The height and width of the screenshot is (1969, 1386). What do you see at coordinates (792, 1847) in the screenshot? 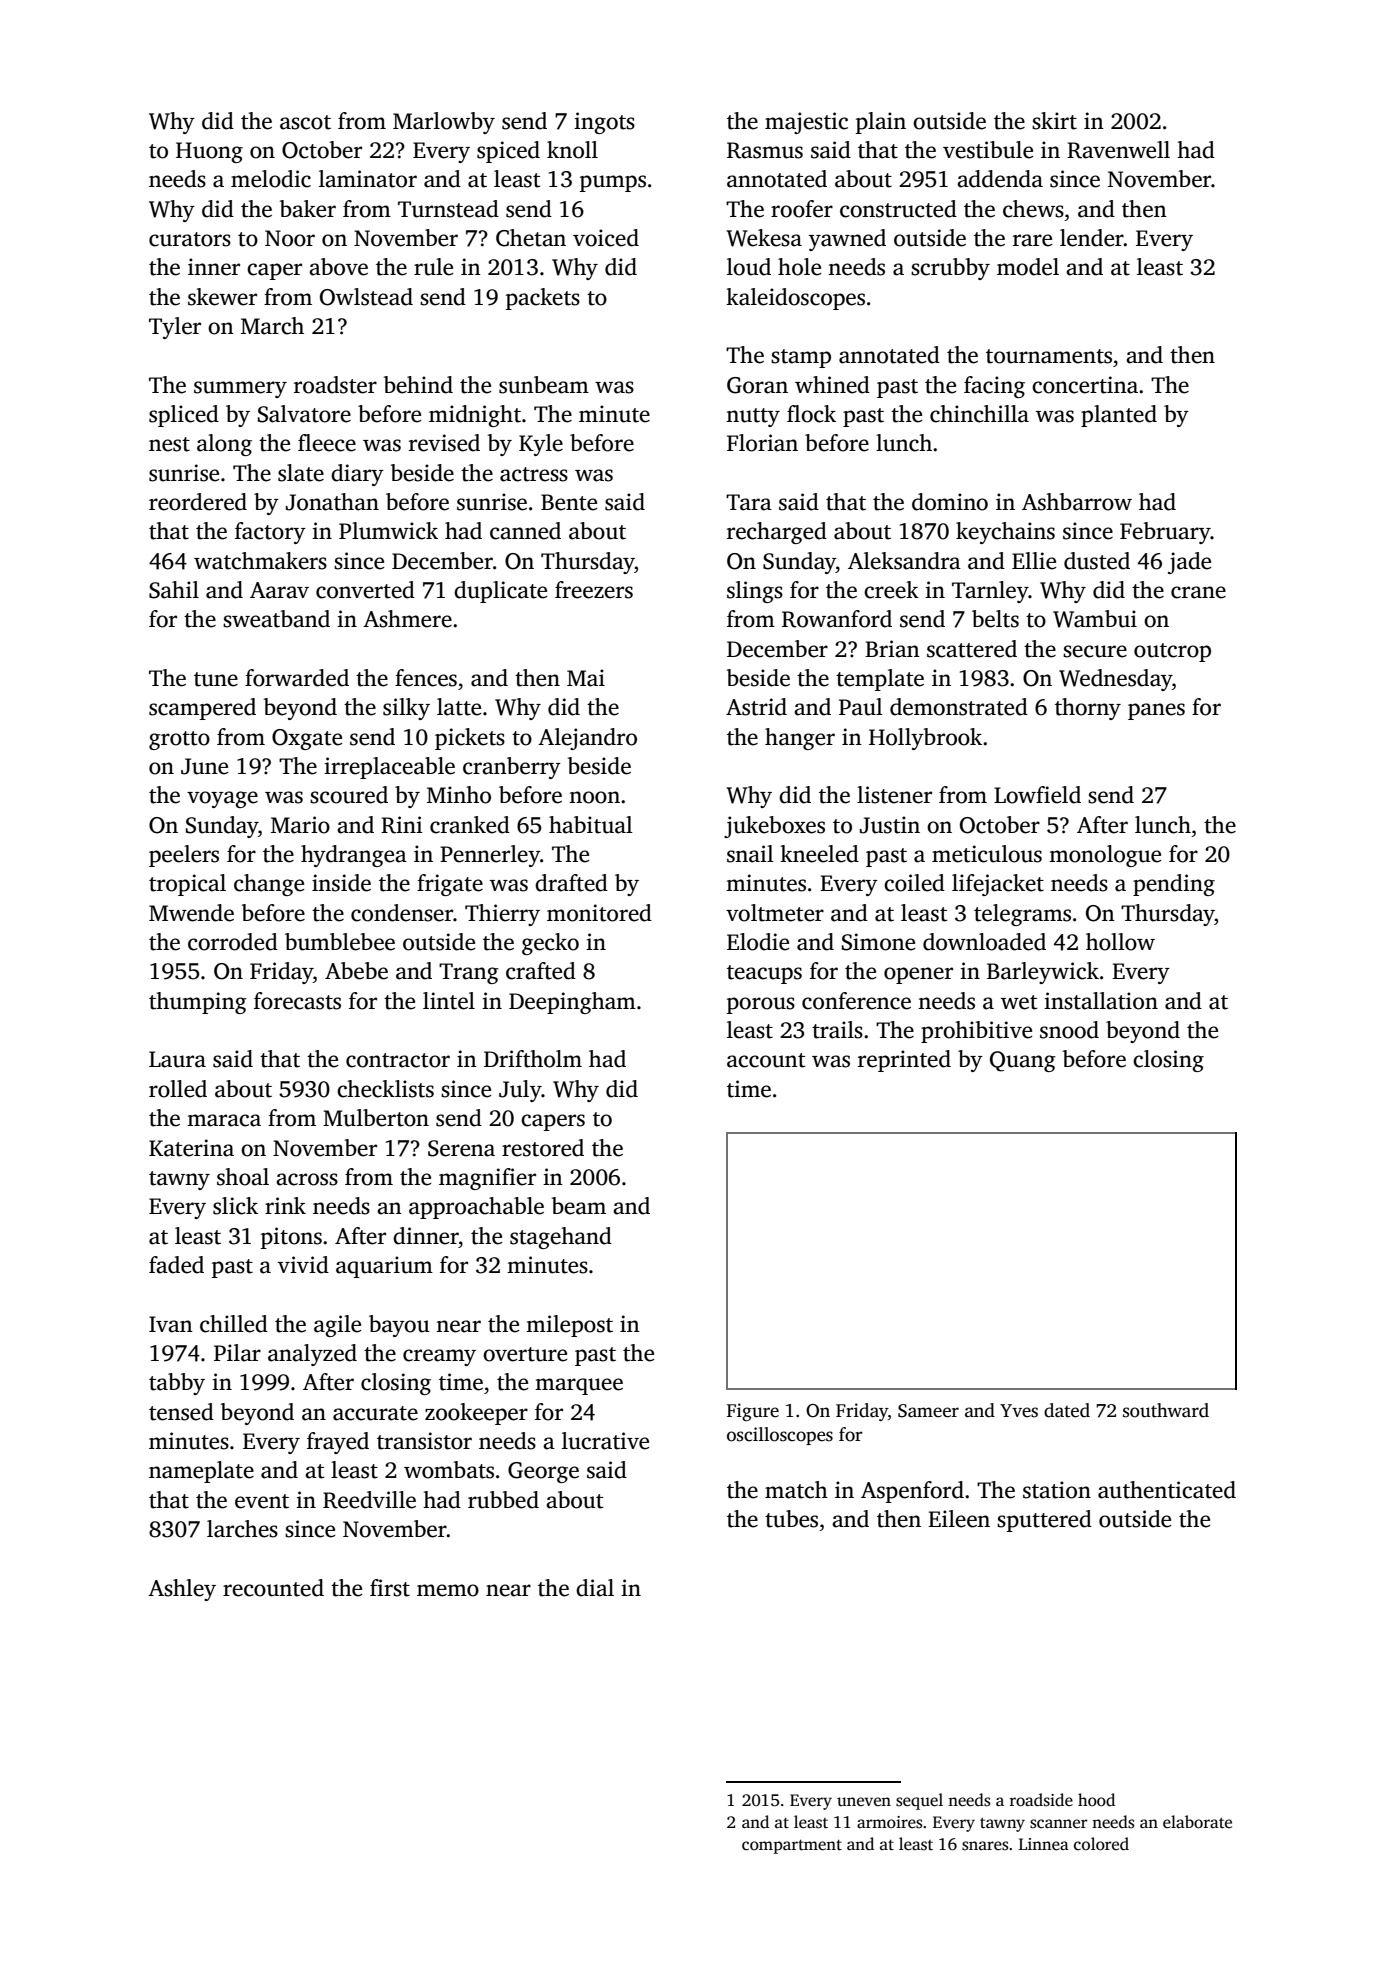
I see `compartment` at bounding box center [792, 1847].
